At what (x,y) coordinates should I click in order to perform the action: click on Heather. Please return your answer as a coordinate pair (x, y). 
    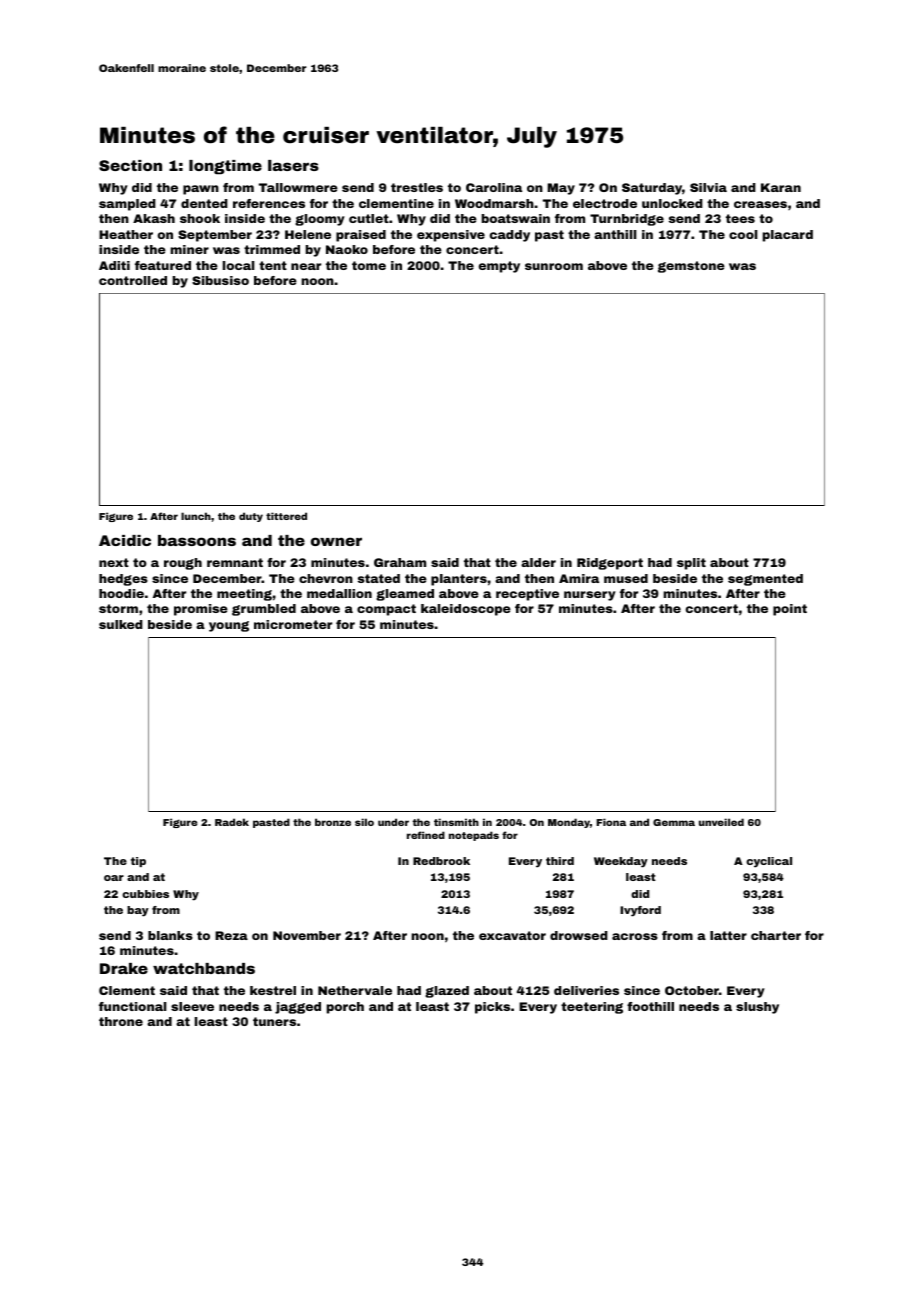
    Looking at the image, I should click on (126, 234).
